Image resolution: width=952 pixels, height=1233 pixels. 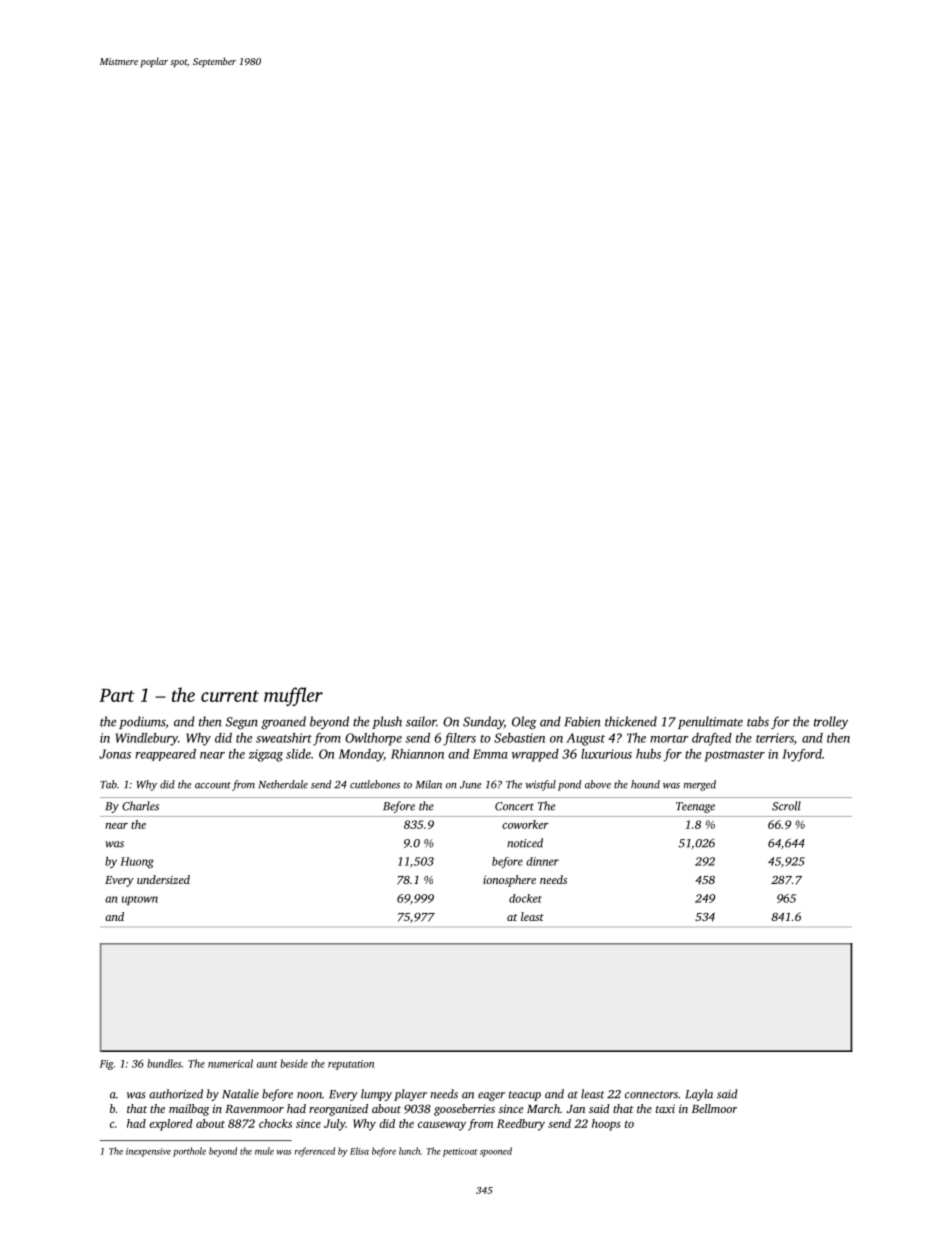 What do you see at coordinates (230, 696) in the screenshot?
I see `current` at bounding box center [230, 696].
